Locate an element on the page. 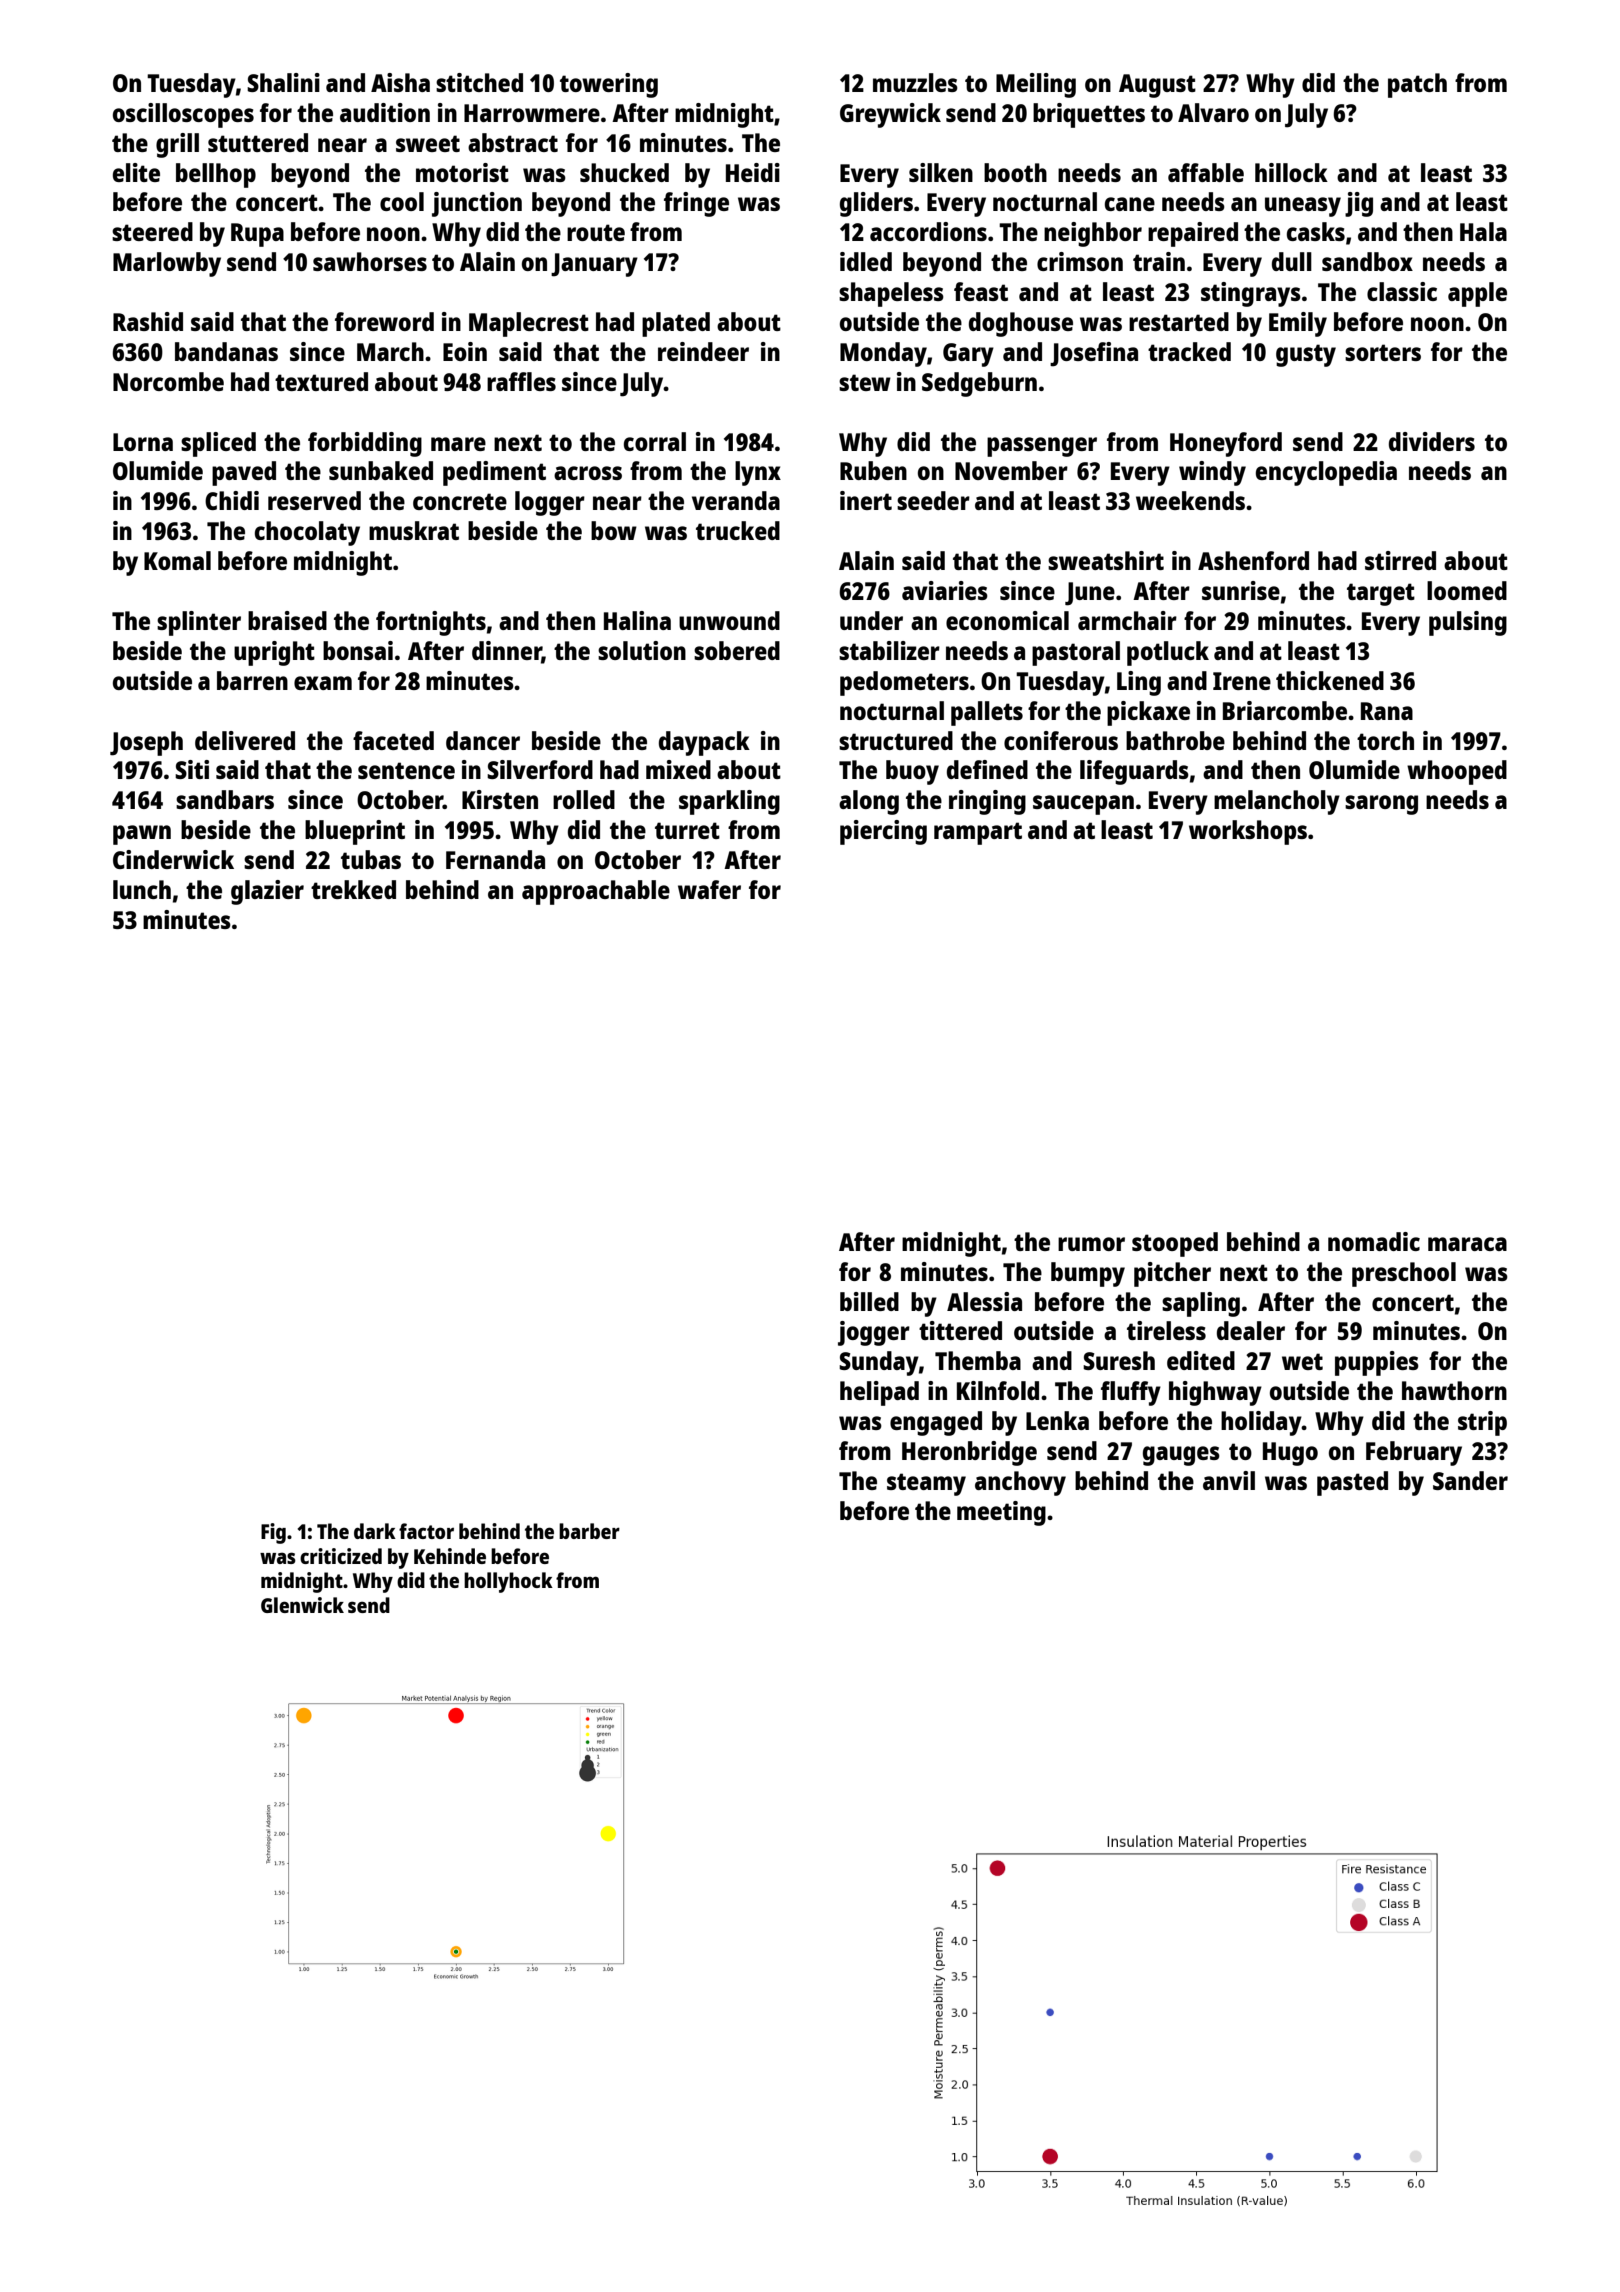 The height and width of the page is (2292, 1620). billed is located at coordinates (869, 1301).
